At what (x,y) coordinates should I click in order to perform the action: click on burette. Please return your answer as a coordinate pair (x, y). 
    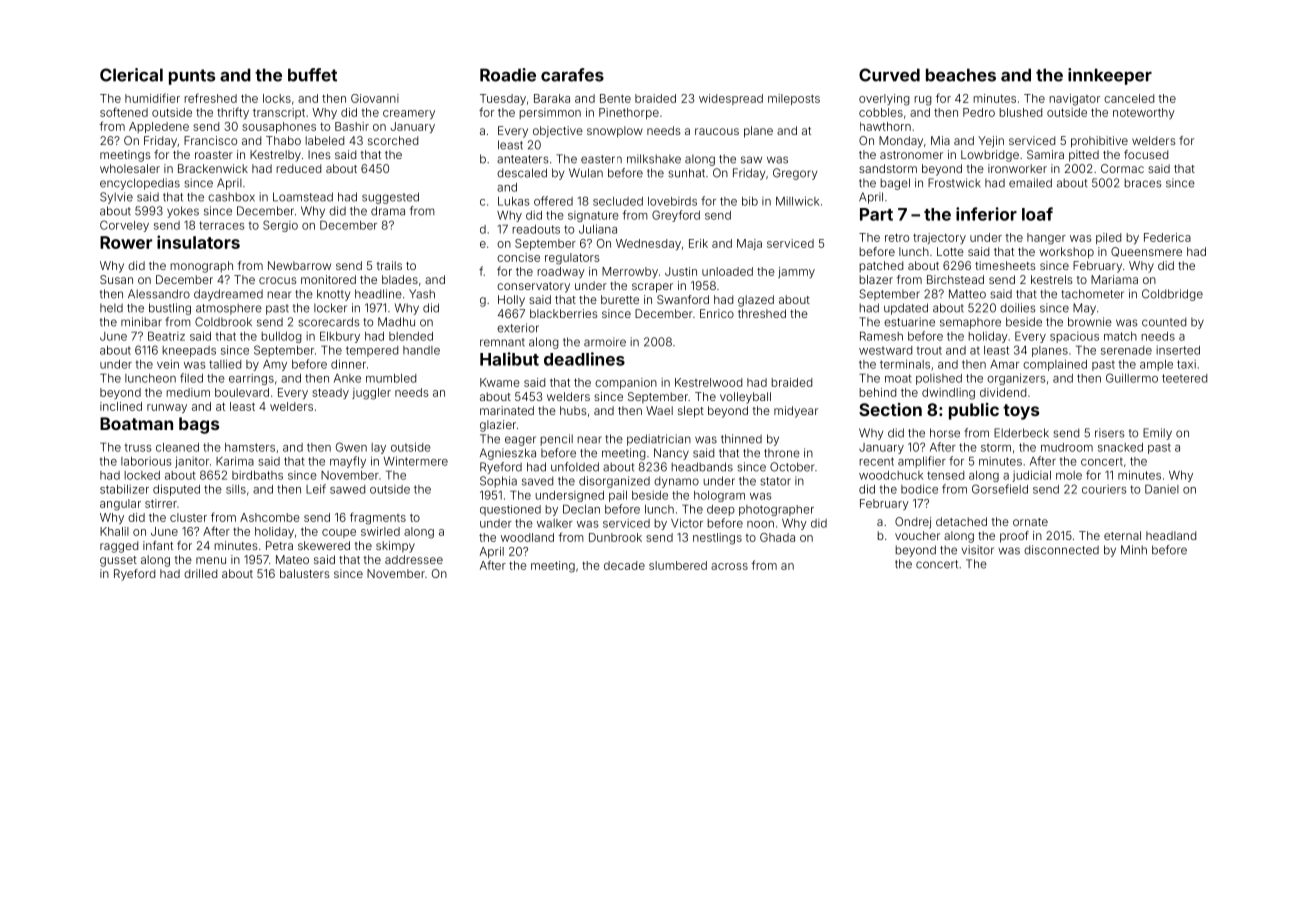
    Looking at the image, I should click on (620, 299).
